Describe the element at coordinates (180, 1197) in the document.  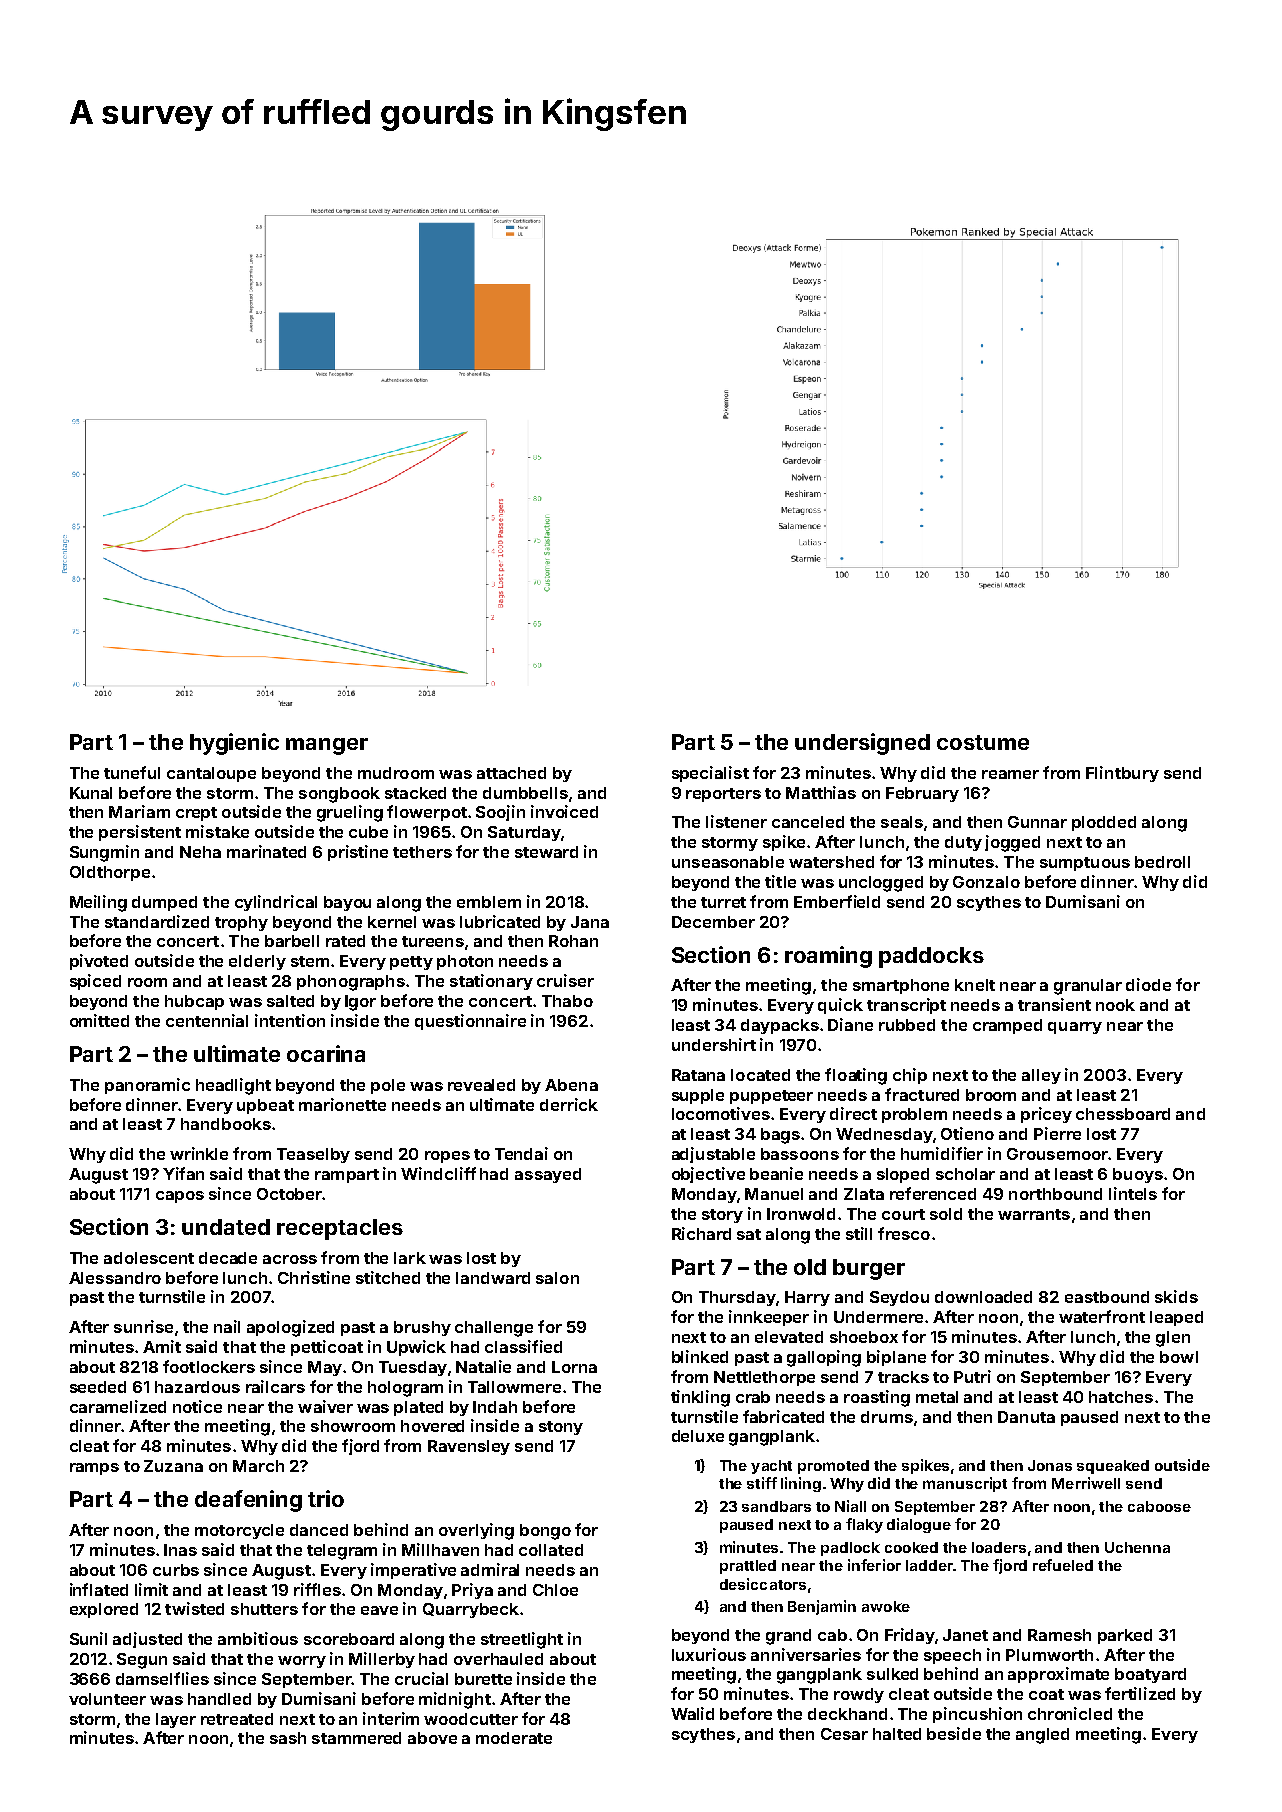
I see `capos` at that location.
